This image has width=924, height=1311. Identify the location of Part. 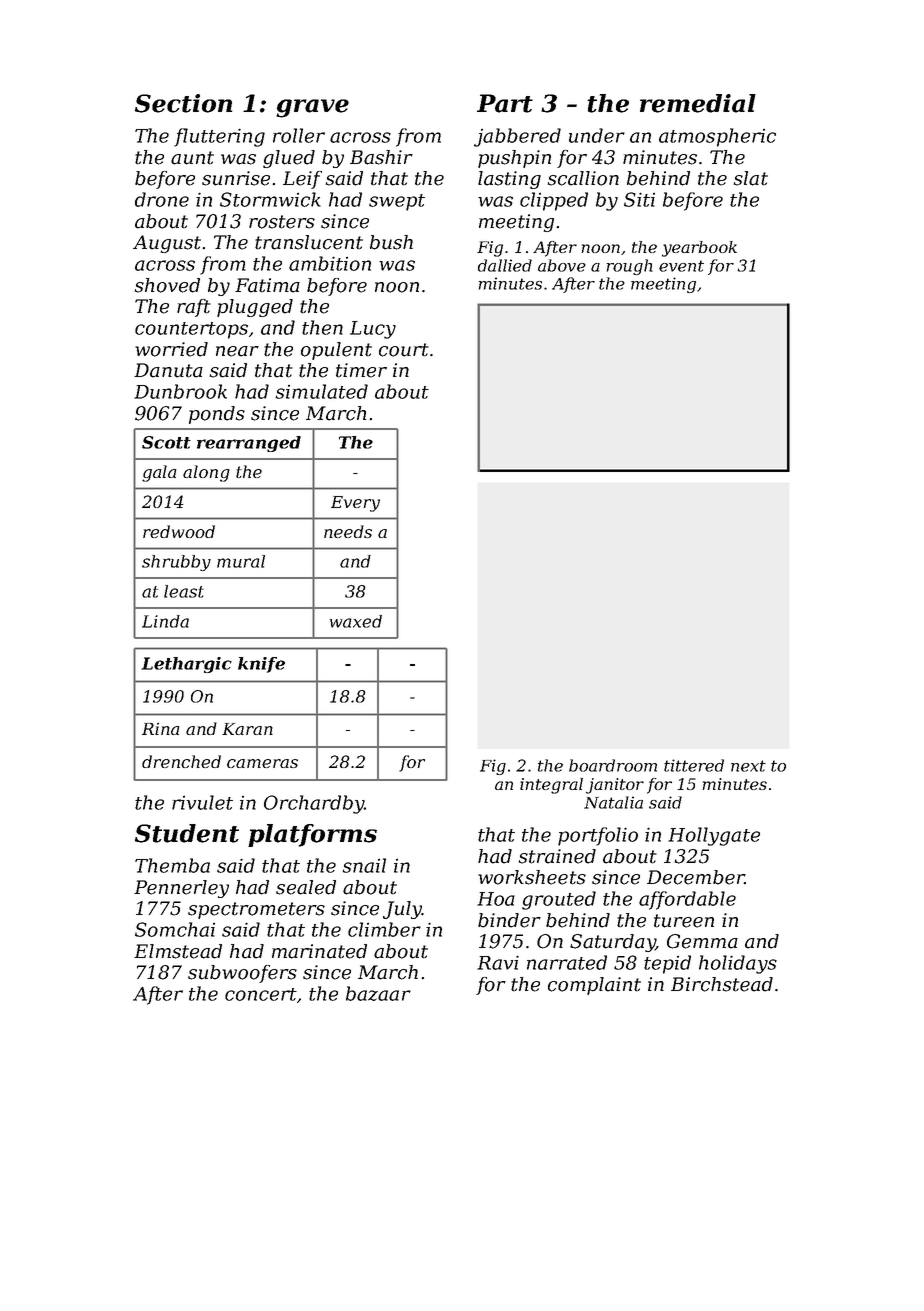
(505, 103).
